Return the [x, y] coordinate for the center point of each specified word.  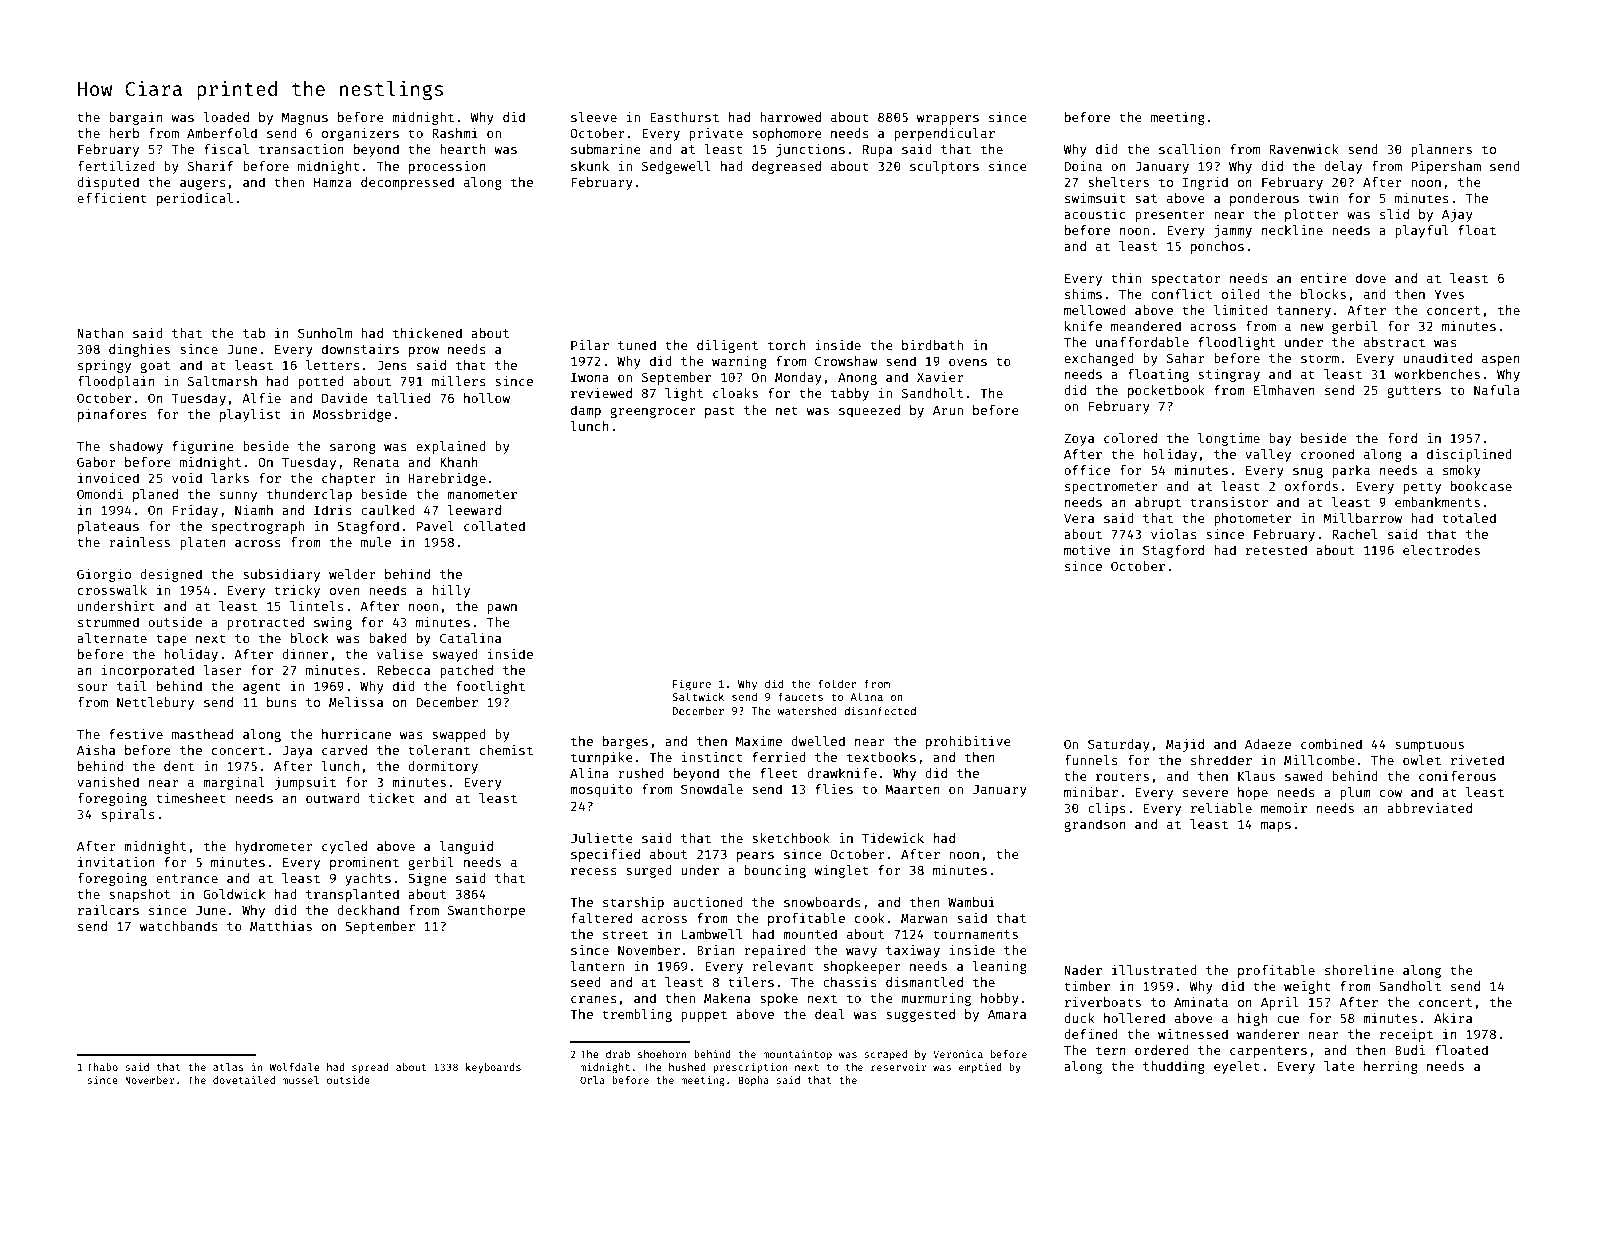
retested [1276, 550]
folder [837, 683]
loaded [226, 117]
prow [424, 352]
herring [1391, 1067]
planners [1441, 150]
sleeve [594, 117]
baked [388, 638]
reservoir [899, 1067]
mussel [300, 1080]
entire [1324, 278]
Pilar [590, 345]
